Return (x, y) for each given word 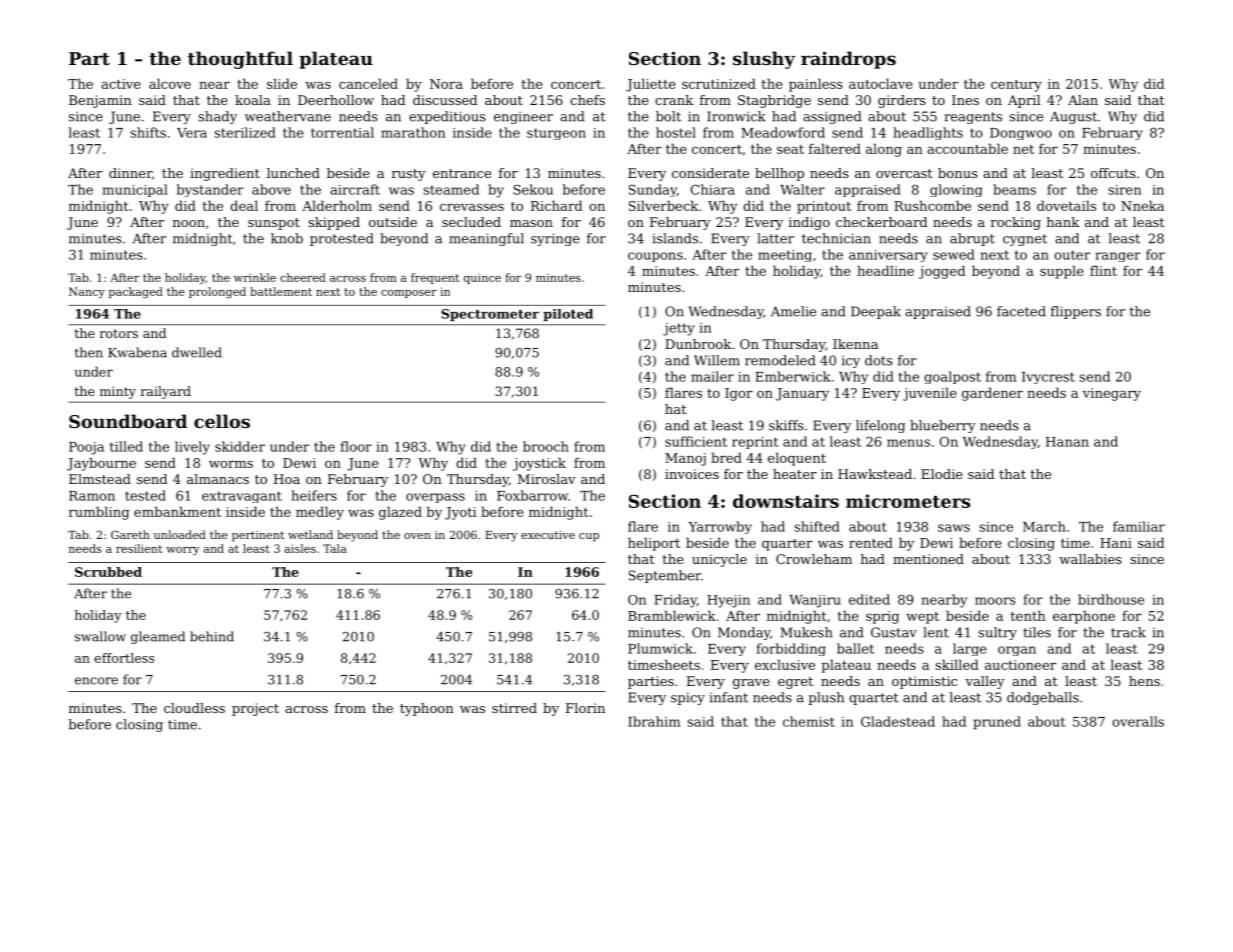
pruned (997, 723)
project (255, 709)
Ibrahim (654, 721)
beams (1014, 189)
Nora (446, 84)
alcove (170, 83)
